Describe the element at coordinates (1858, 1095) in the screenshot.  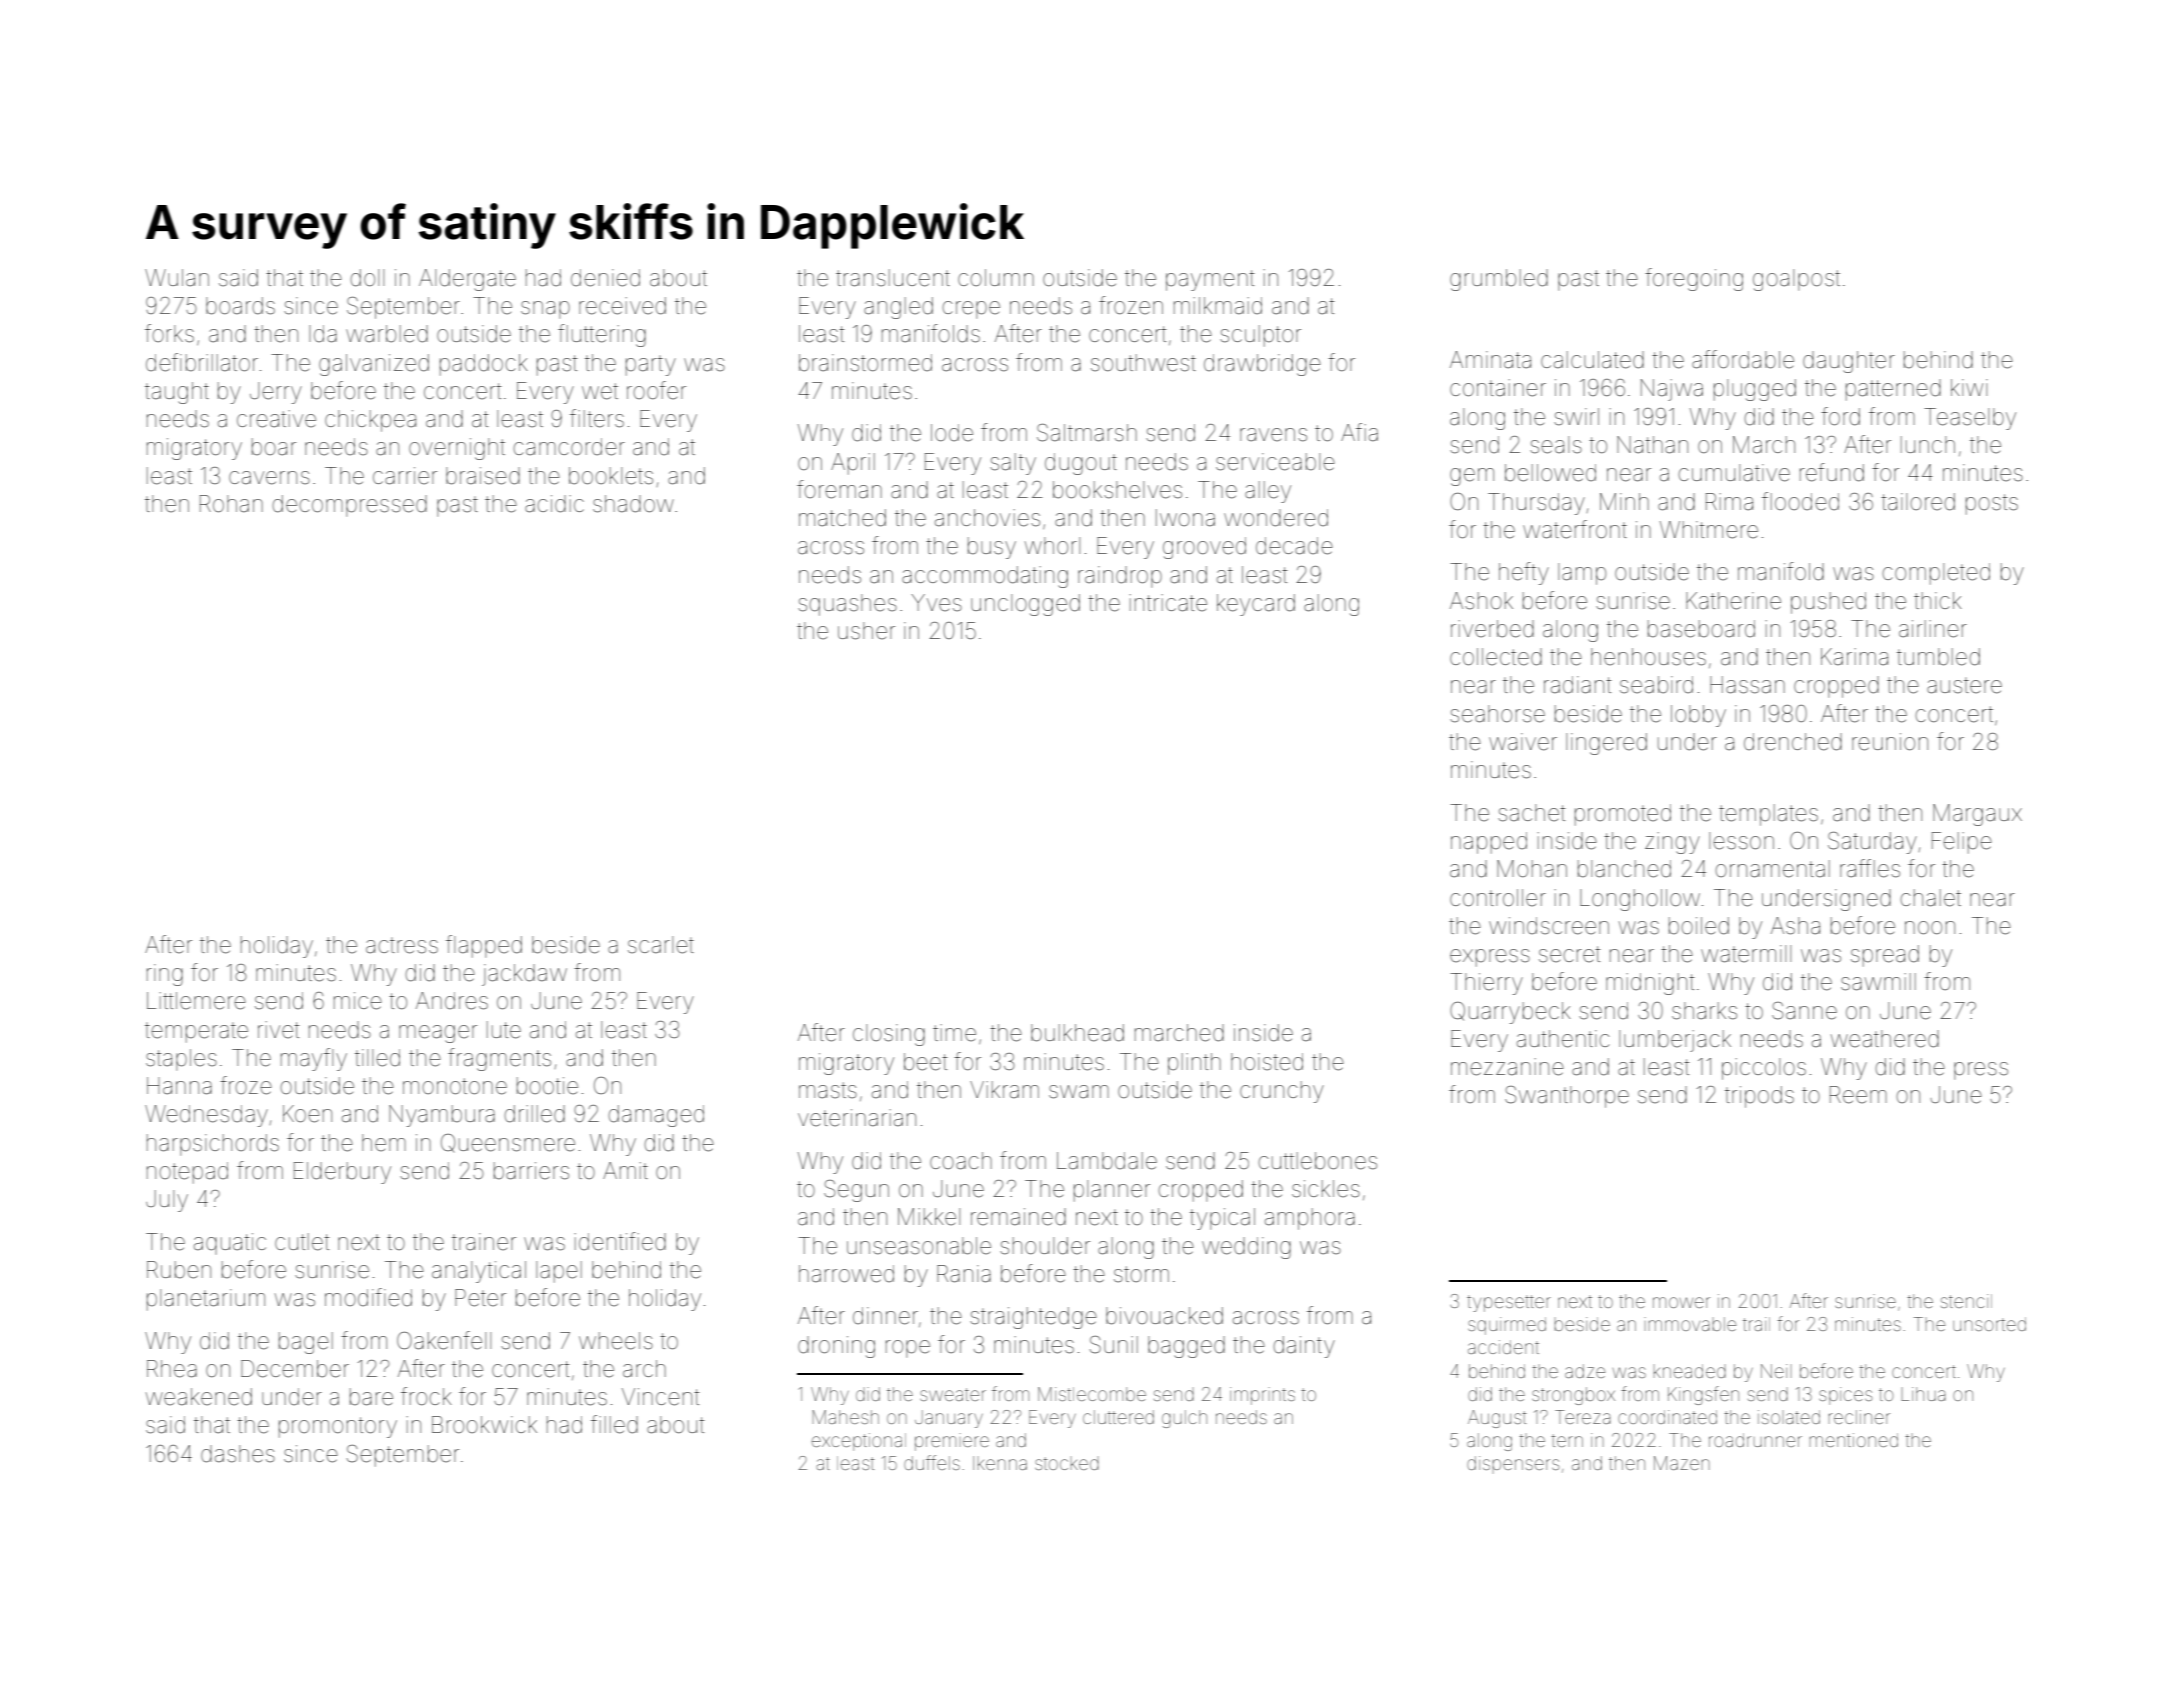
I see `Reem` at that location.
